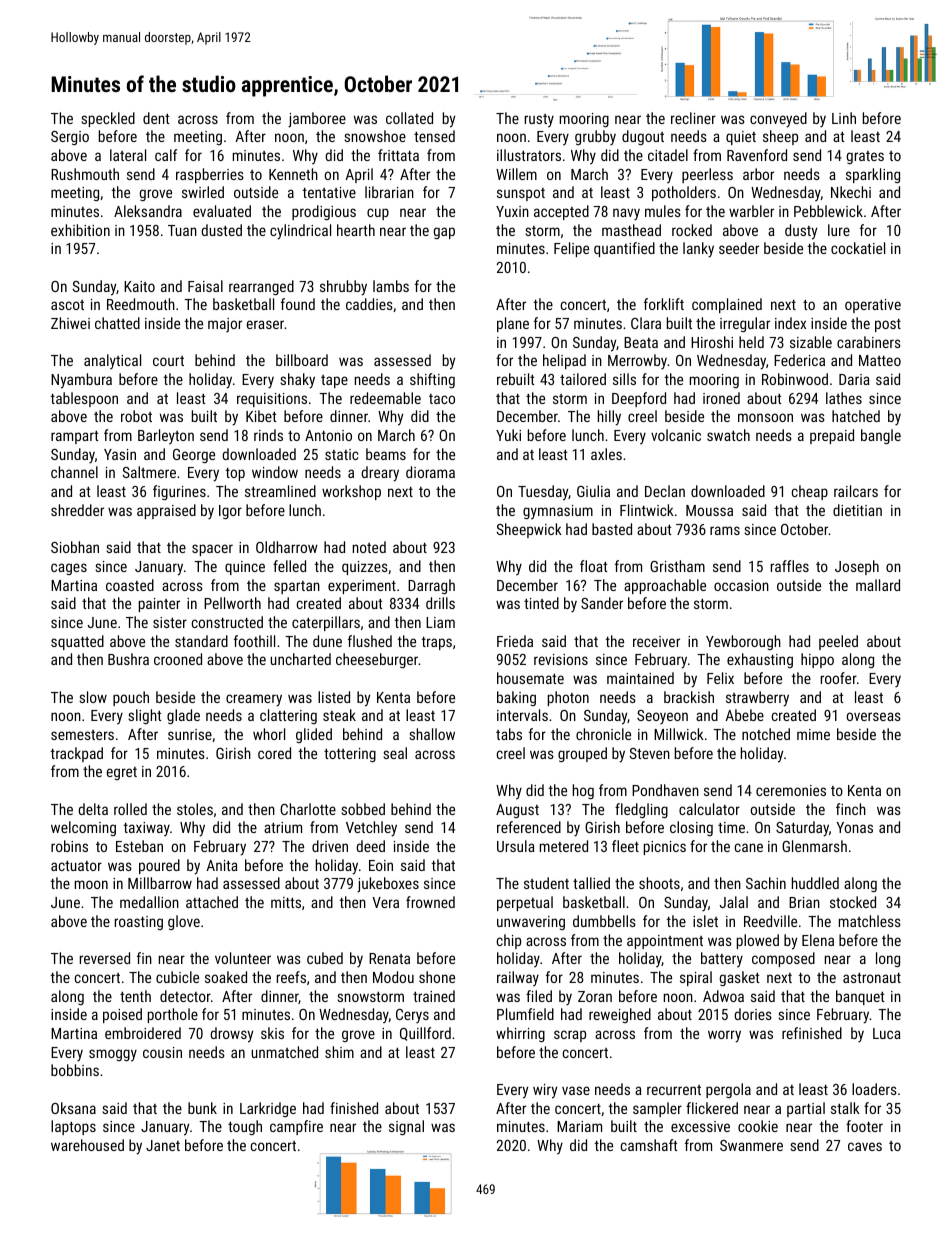  Describe the element at coordinates (665, 790) in the image. I see `Pondhaven` at that location.
